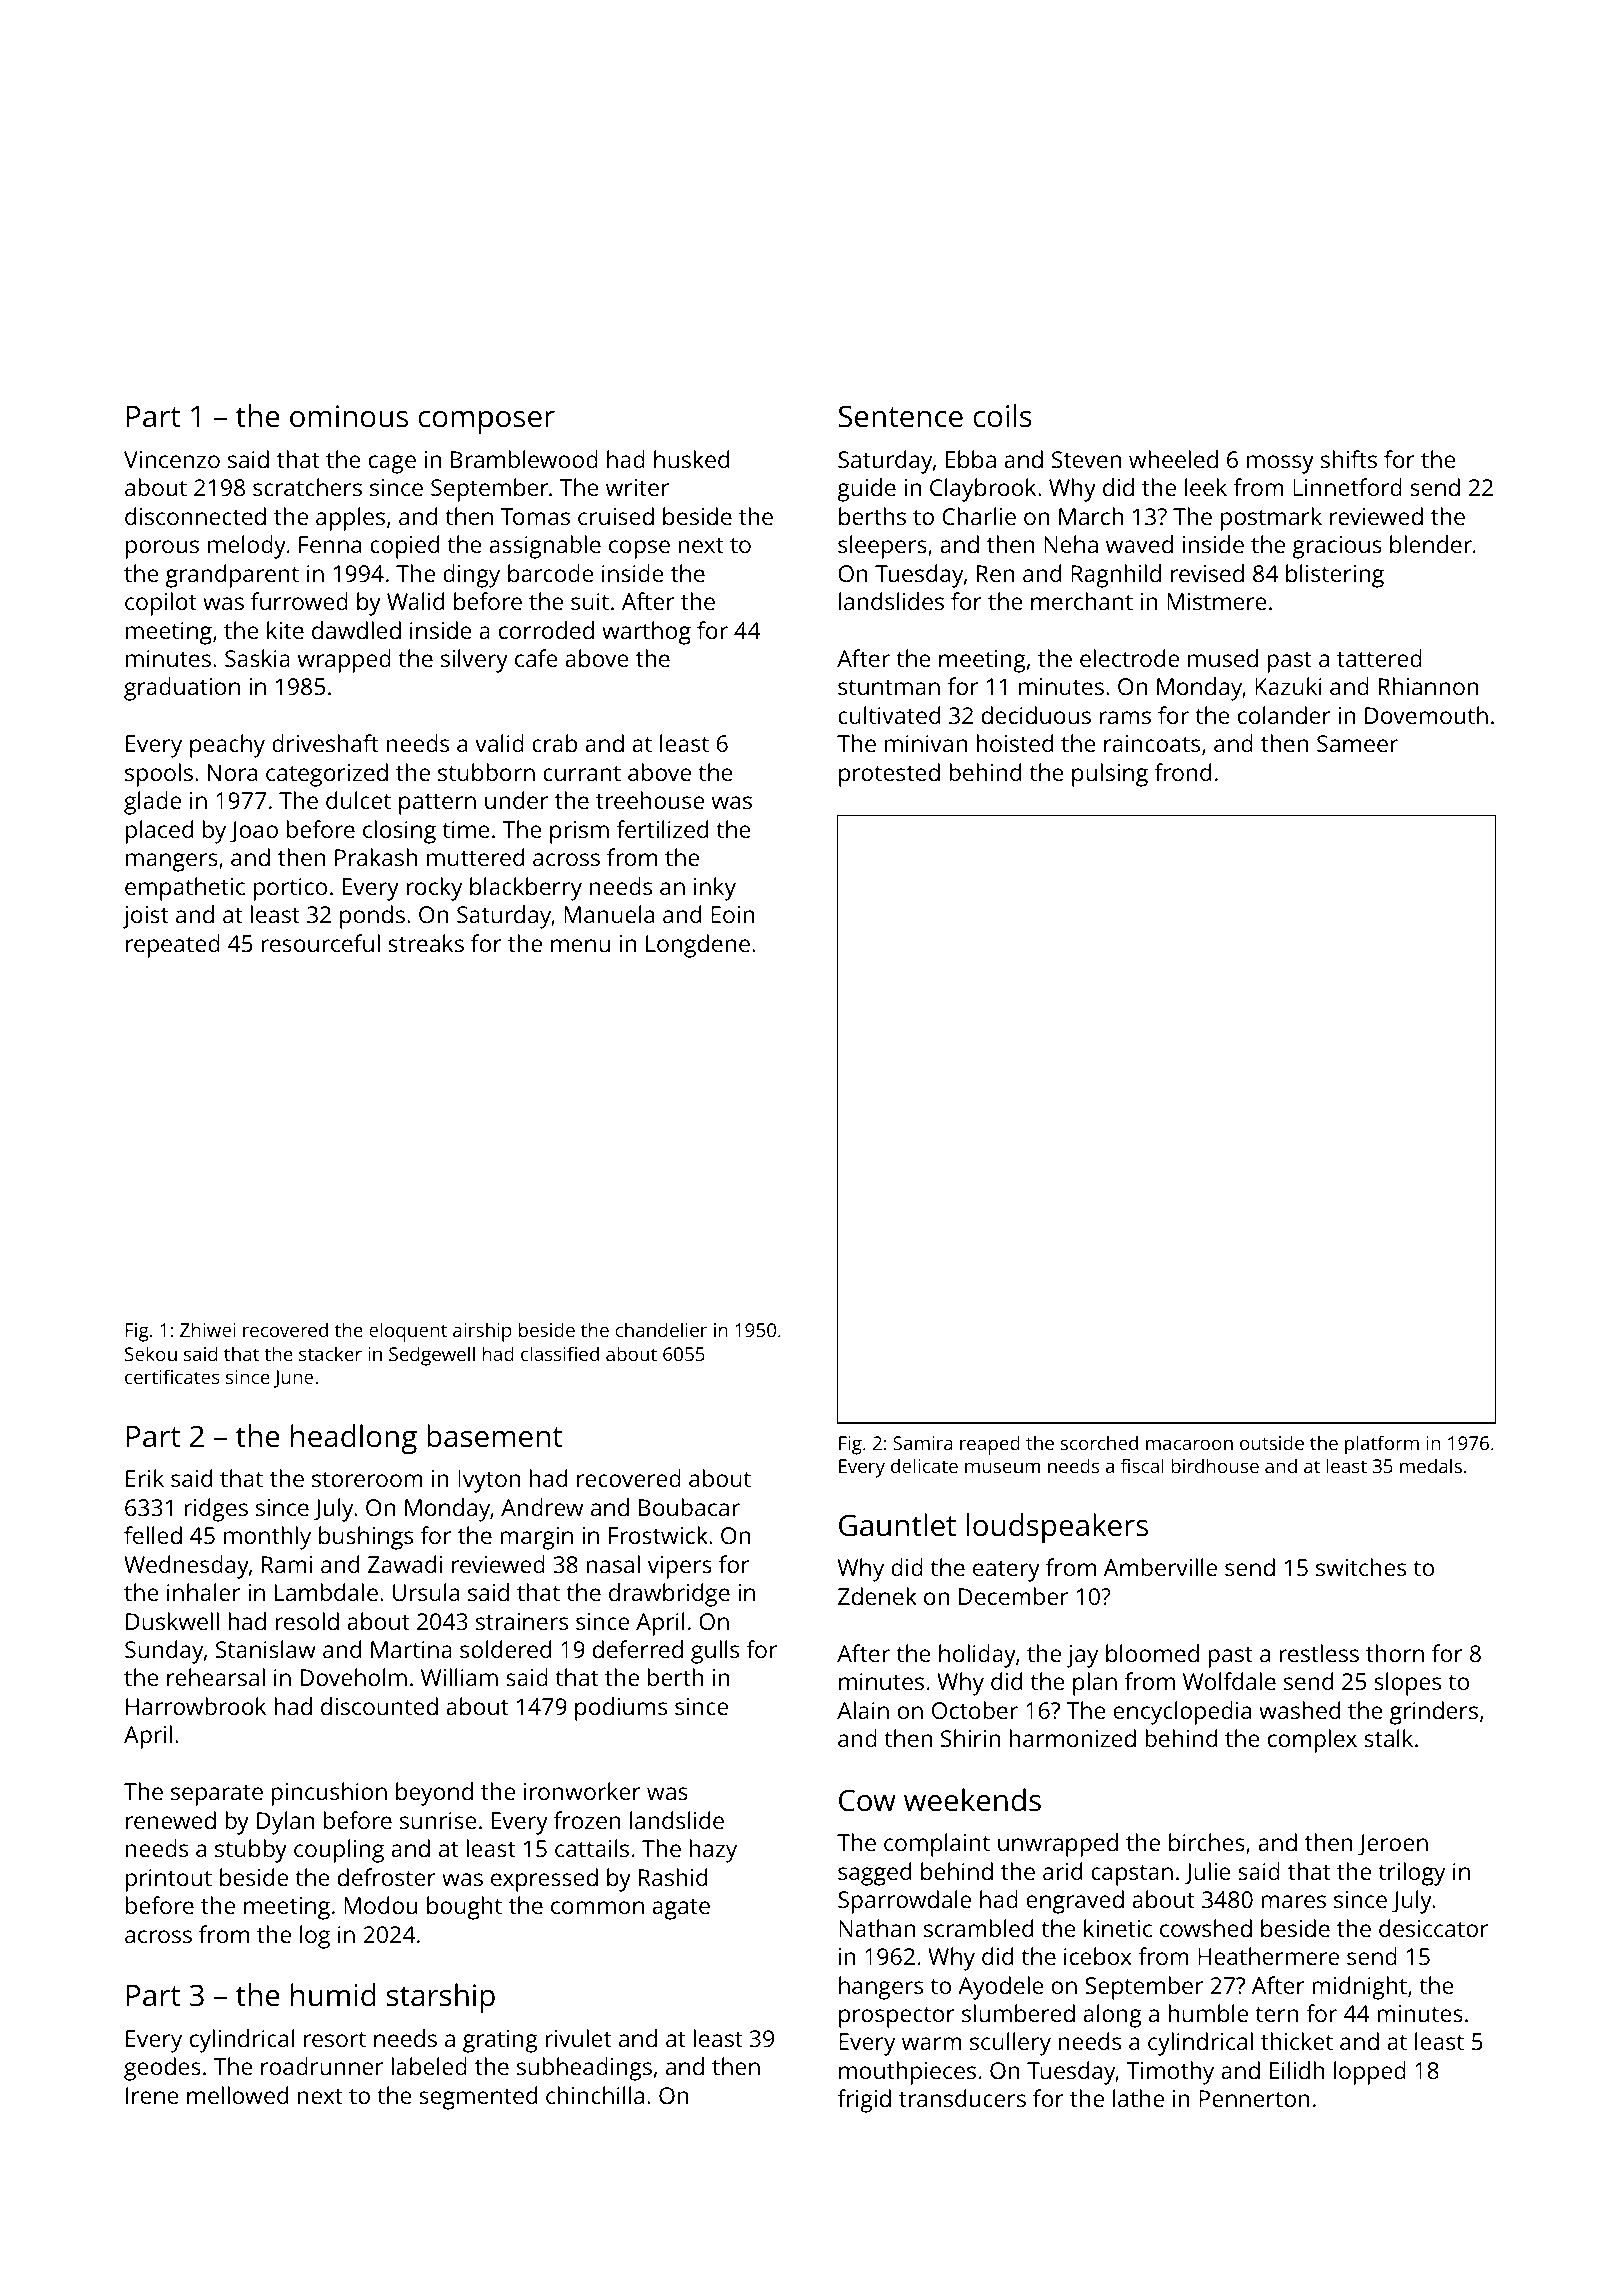 The image size is (1620, 2292). Describe the element at coordinates (349, 416) in the page. I see `ominous` at that location.
